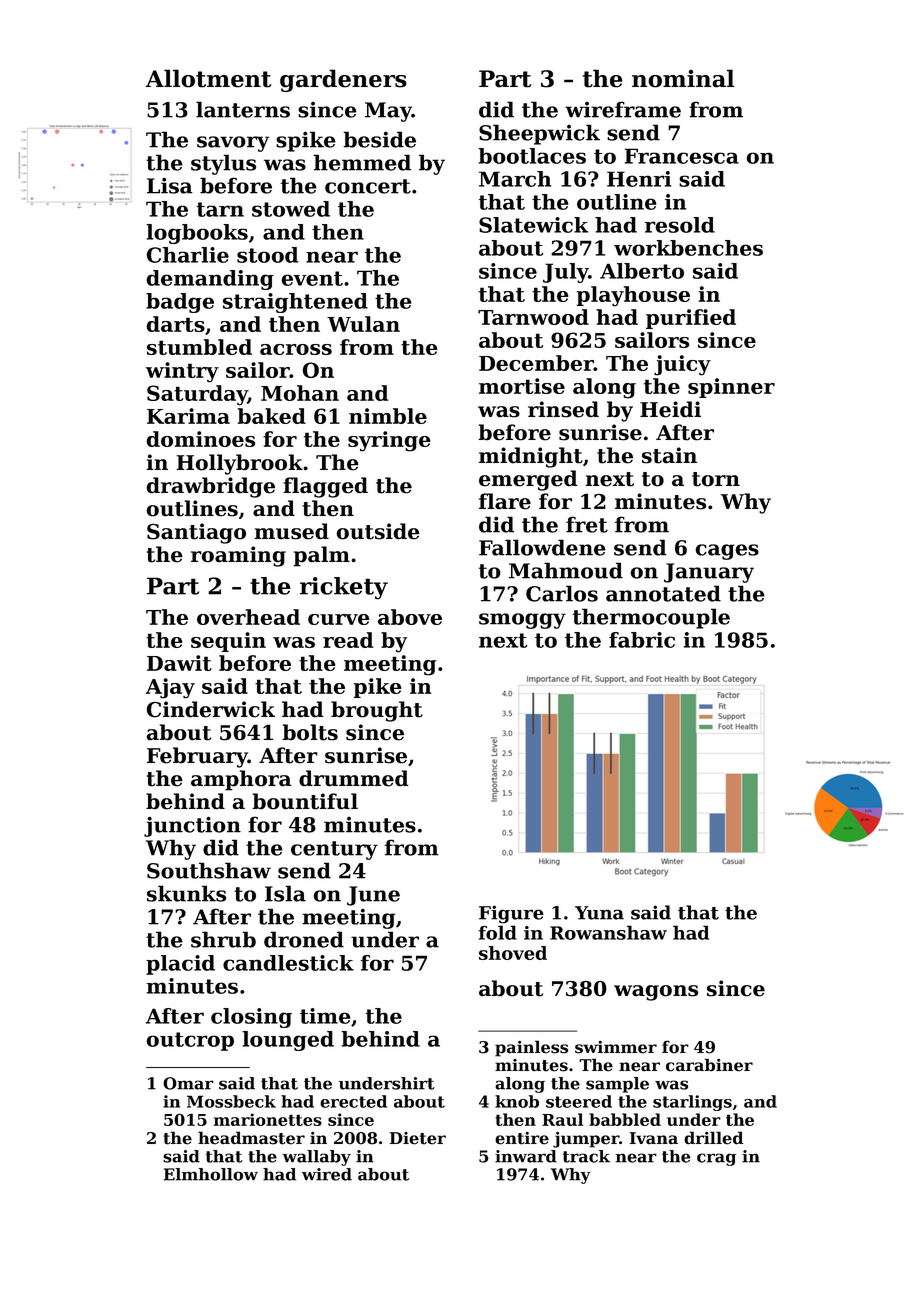 The image size is (924, 1314). What do you see at coordinates (353, 1101) in the screenshot?
I see `erected` at bounding box center [353, 1101].
